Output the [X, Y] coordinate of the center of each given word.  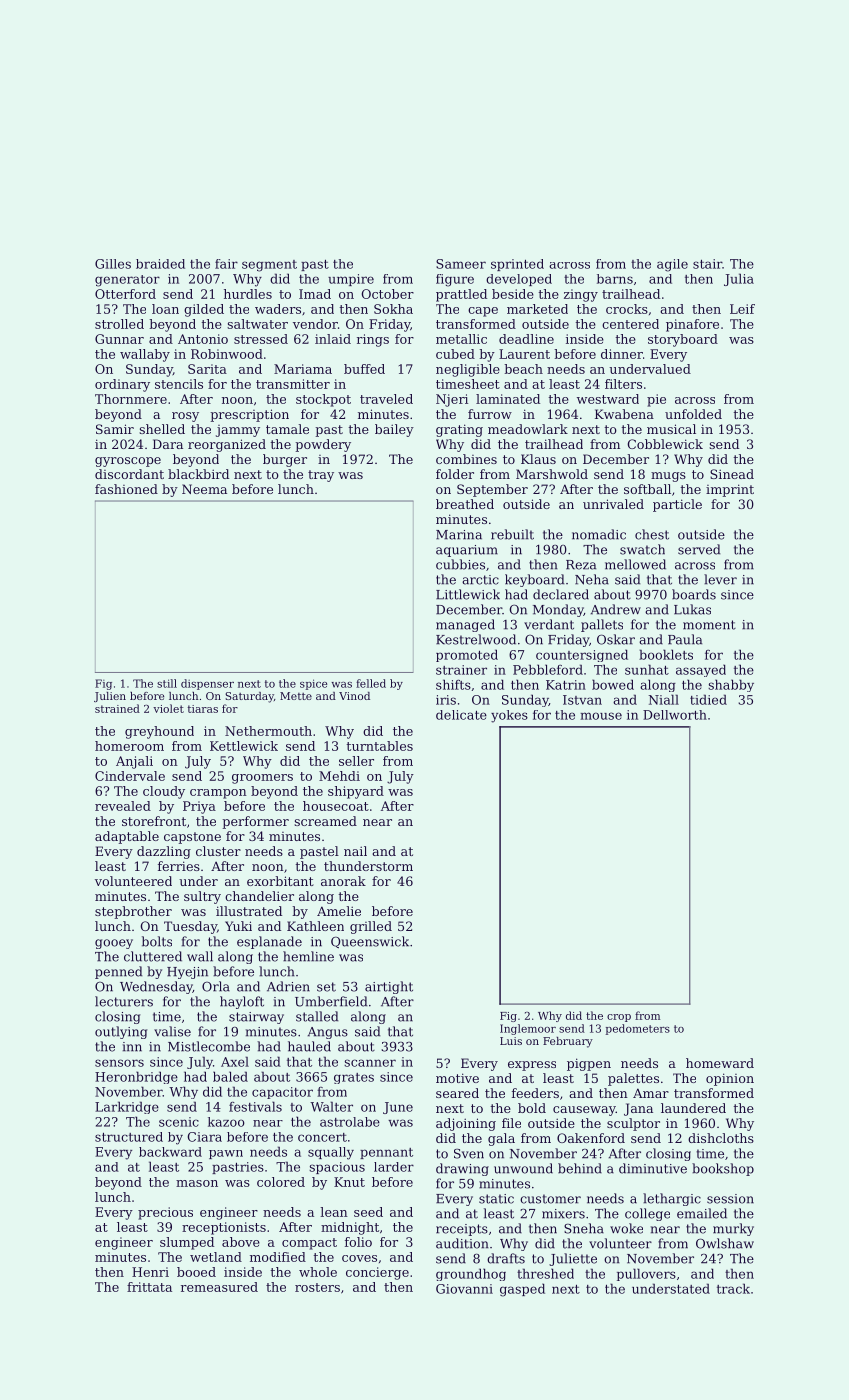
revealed [123, 806]
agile [672, 265]
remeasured [219, 1287]
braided [160, 264]
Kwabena [624, 414]
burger [285, 460]
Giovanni [464, 1289]
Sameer [461, 264]
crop [619, 1018]
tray [321, 476]
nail [355, 851]
